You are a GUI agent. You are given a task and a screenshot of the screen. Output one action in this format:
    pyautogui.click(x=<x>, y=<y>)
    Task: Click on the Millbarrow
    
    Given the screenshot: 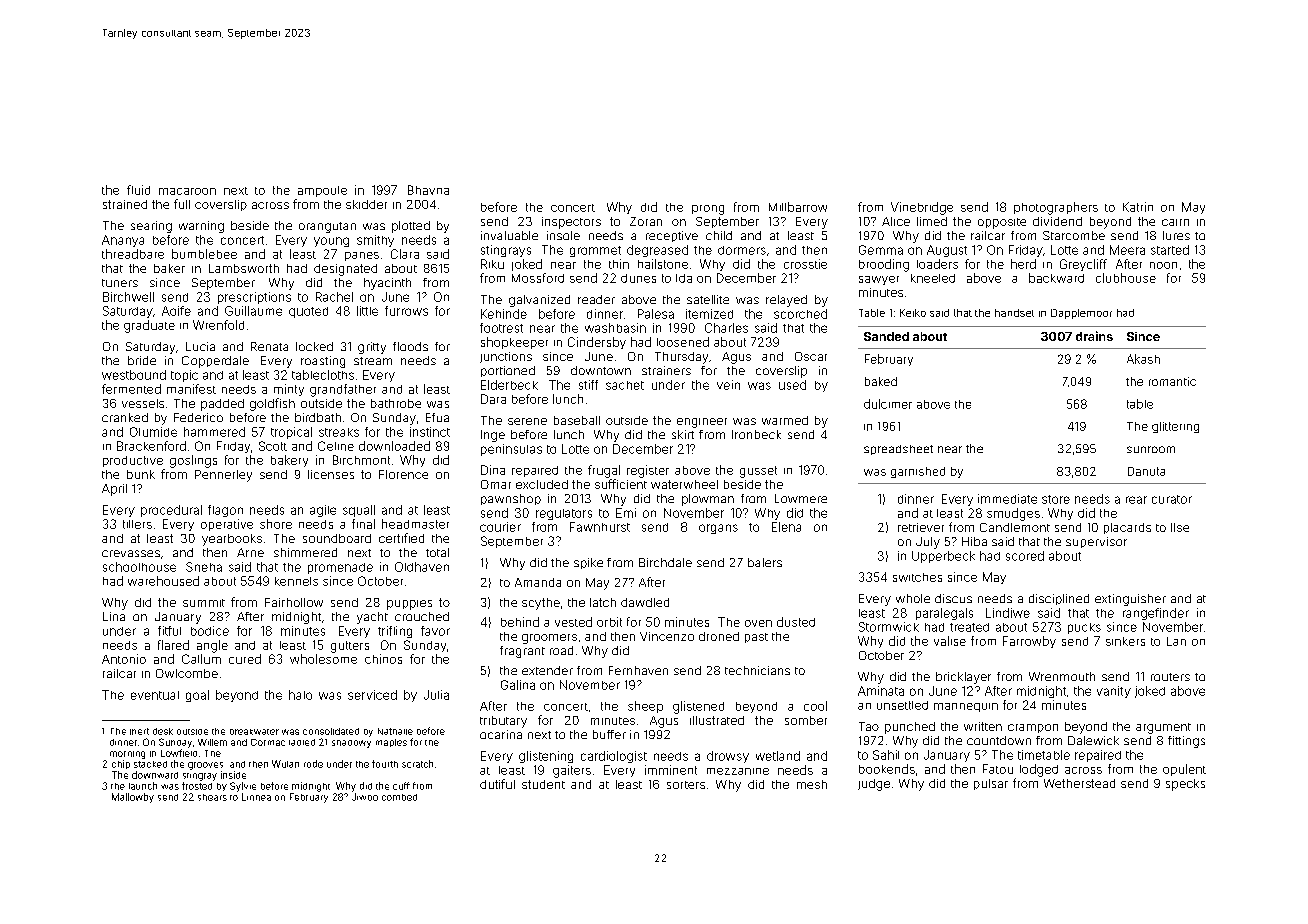 What is the action you would take?
    pyautogui.click(x=798, y=207)
